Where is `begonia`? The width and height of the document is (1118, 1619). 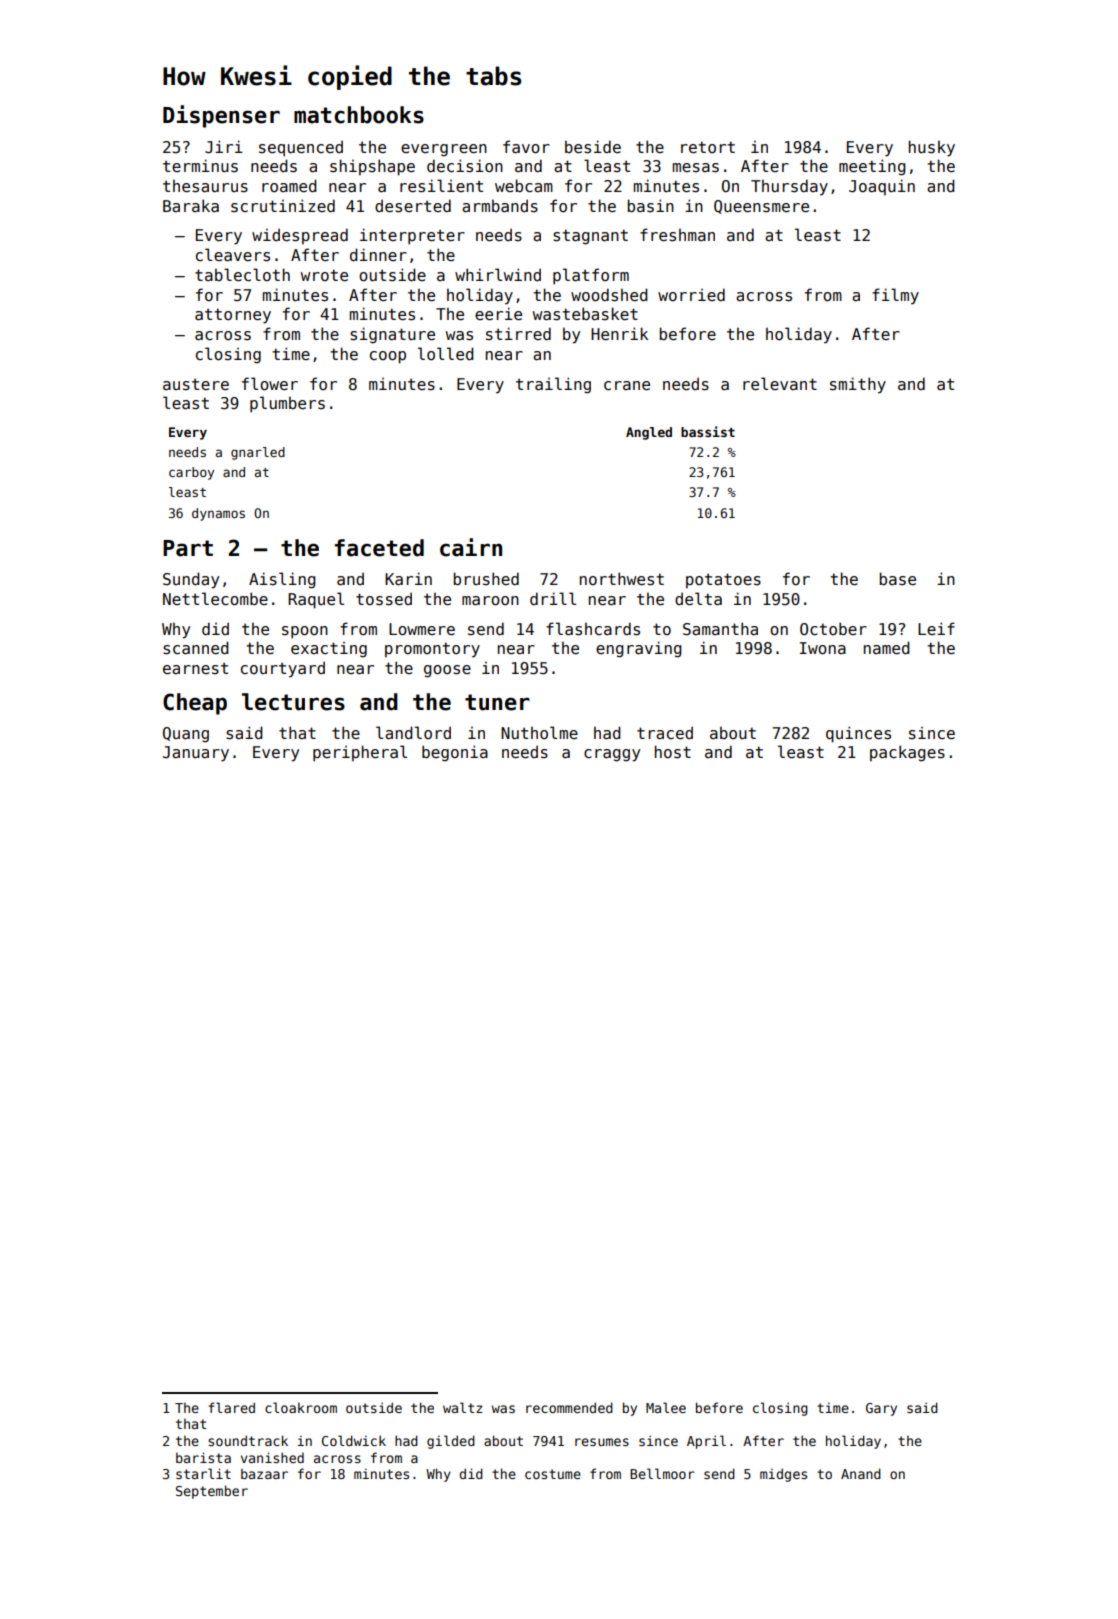
begonia is located at coordinates (455, 753).
